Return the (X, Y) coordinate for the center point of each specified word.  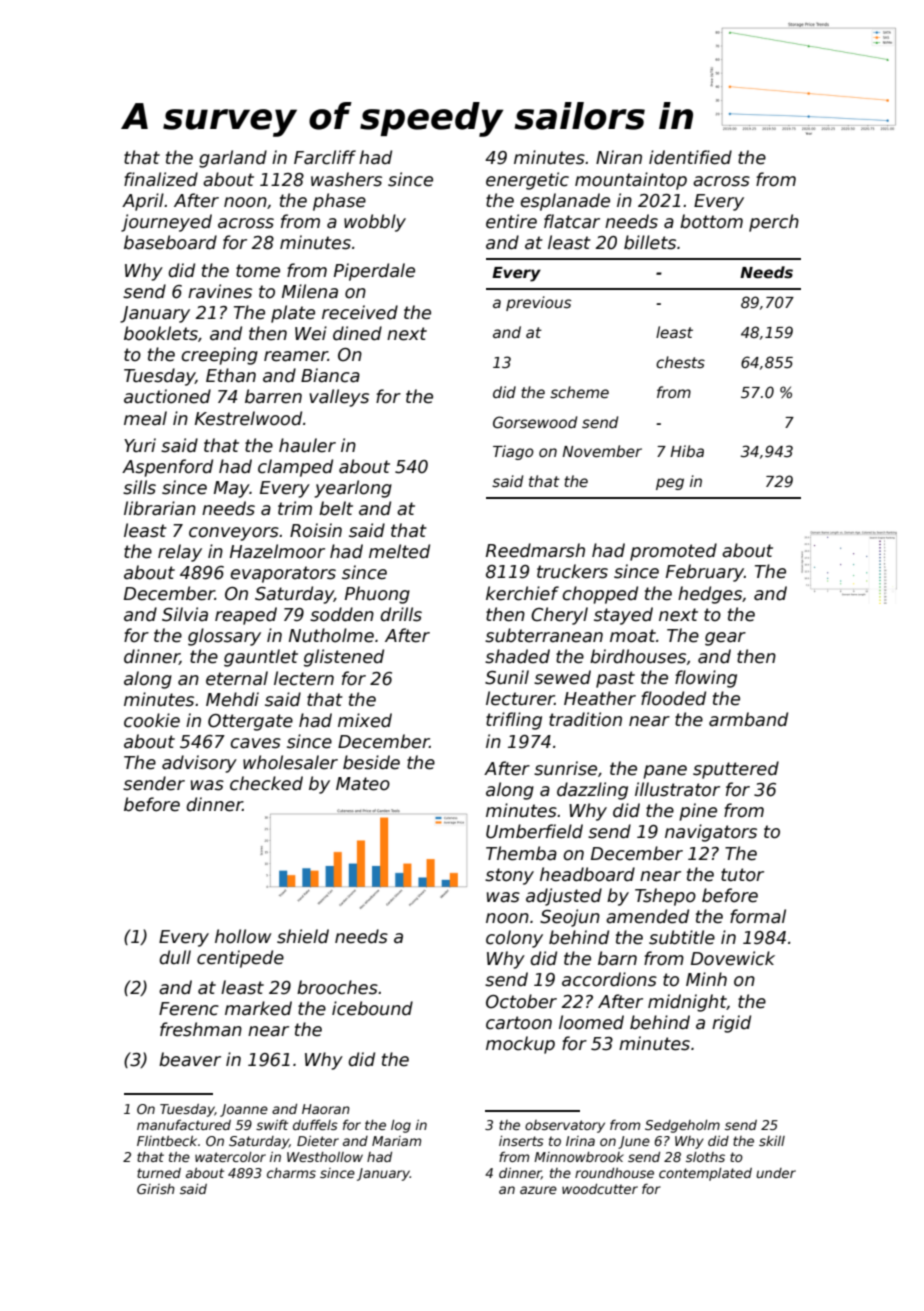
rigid (731, 1024)
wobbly (375, 223)
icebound (372, 1008)
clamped (295, 468)
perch (774, 223)
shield (303, 936)
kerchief (522, 593)
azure (538, 1190)
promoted (673, 552)
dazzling (592, 791)
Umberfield (534, 831)
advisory (199, 764)
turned (159, 1173)
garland (233, 159)
